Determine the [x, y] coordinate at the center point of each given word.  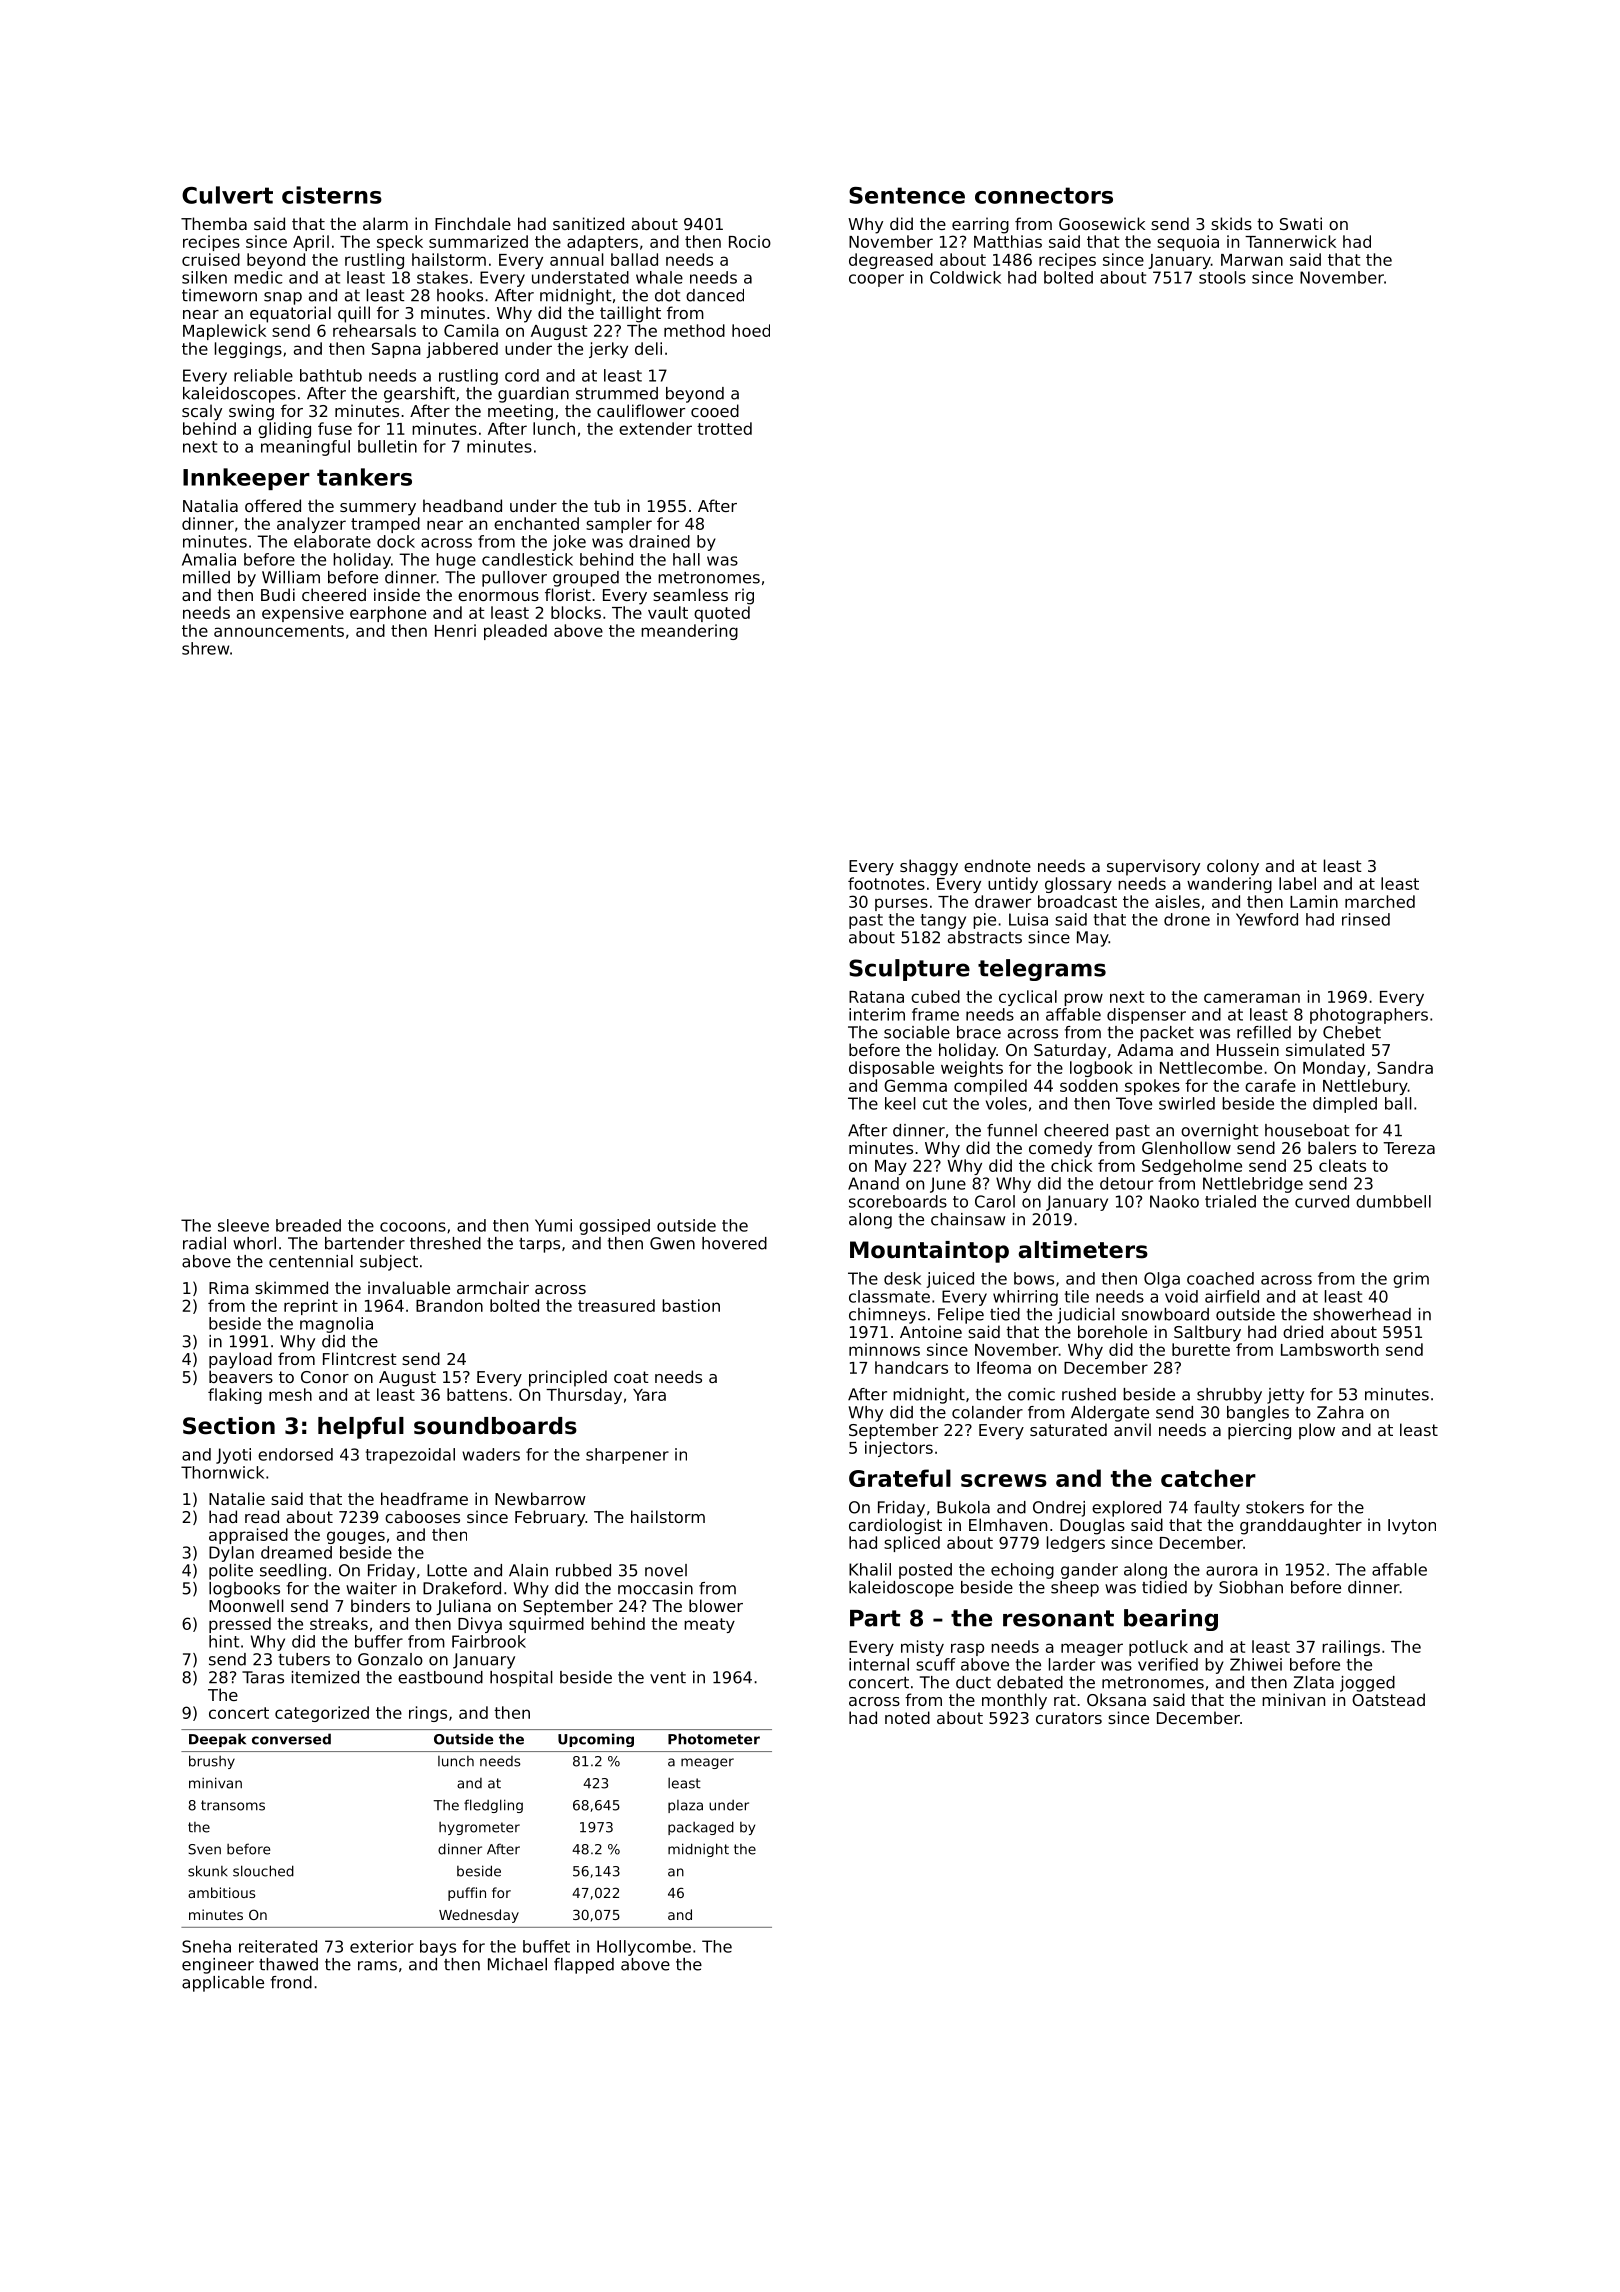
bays [438, 1948]
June [948, 1185]
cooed [715, 410]
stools [1222, 277]
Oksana [1116, 1699]
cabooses [422, 1516]
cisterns [332, 195]
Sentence [907, 195]
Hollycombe [644, 1948]
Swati [1301, 223]
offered [273, 505]
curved [1322, 1201]
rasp [967, 1649]
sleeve [243, 1225]
